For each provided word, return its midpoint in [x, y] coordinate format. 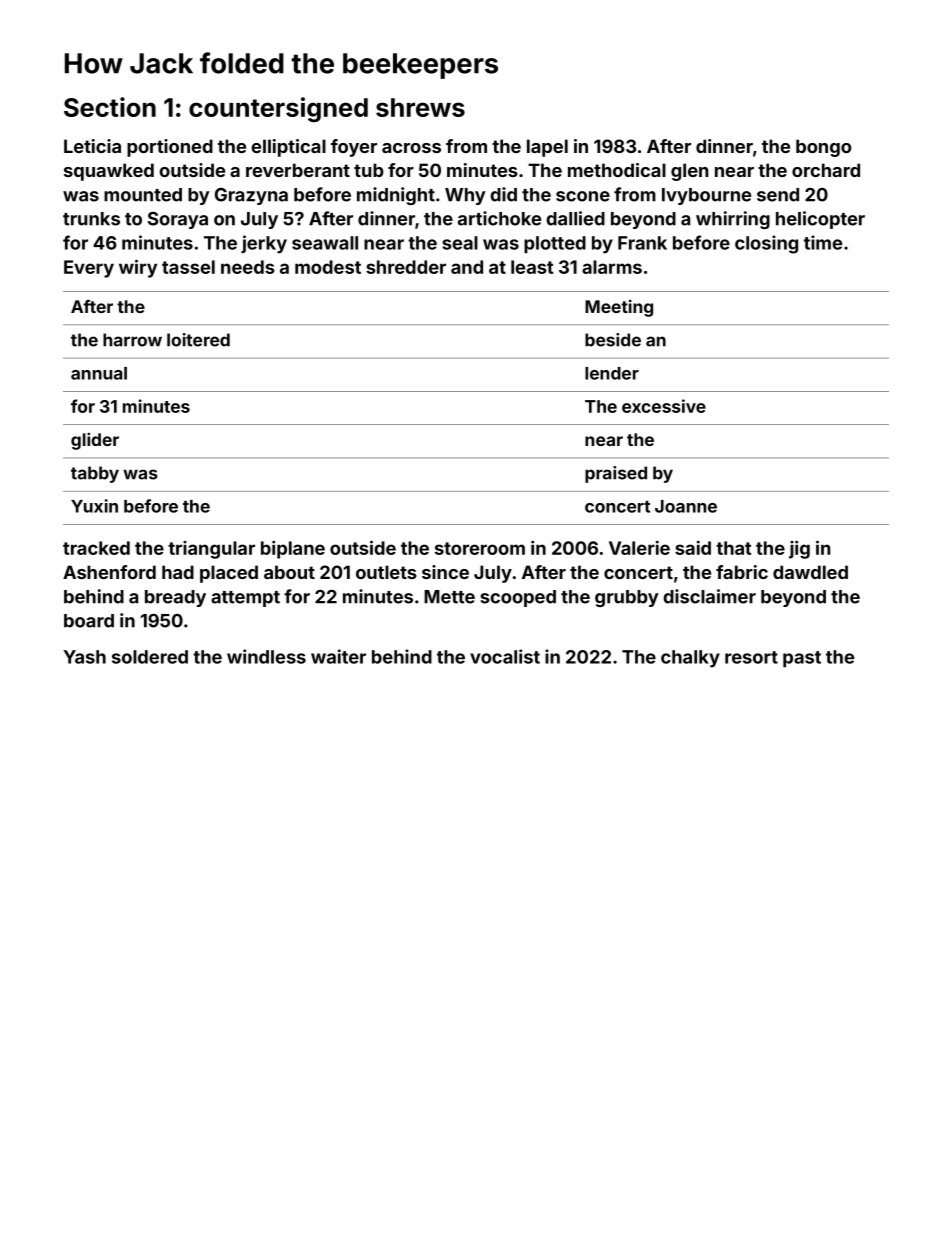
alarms [612, 267]
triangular [211, 550]
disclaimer [709, 596]
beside [613, 340]
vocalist [505, 656]
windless [266, 656]
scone [583, 196]
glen [689, 172]
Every [89, 269]
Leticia [92, 146]
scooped [518, 598]
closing [766, 244]
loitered [198, 340]
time [823, 242]
